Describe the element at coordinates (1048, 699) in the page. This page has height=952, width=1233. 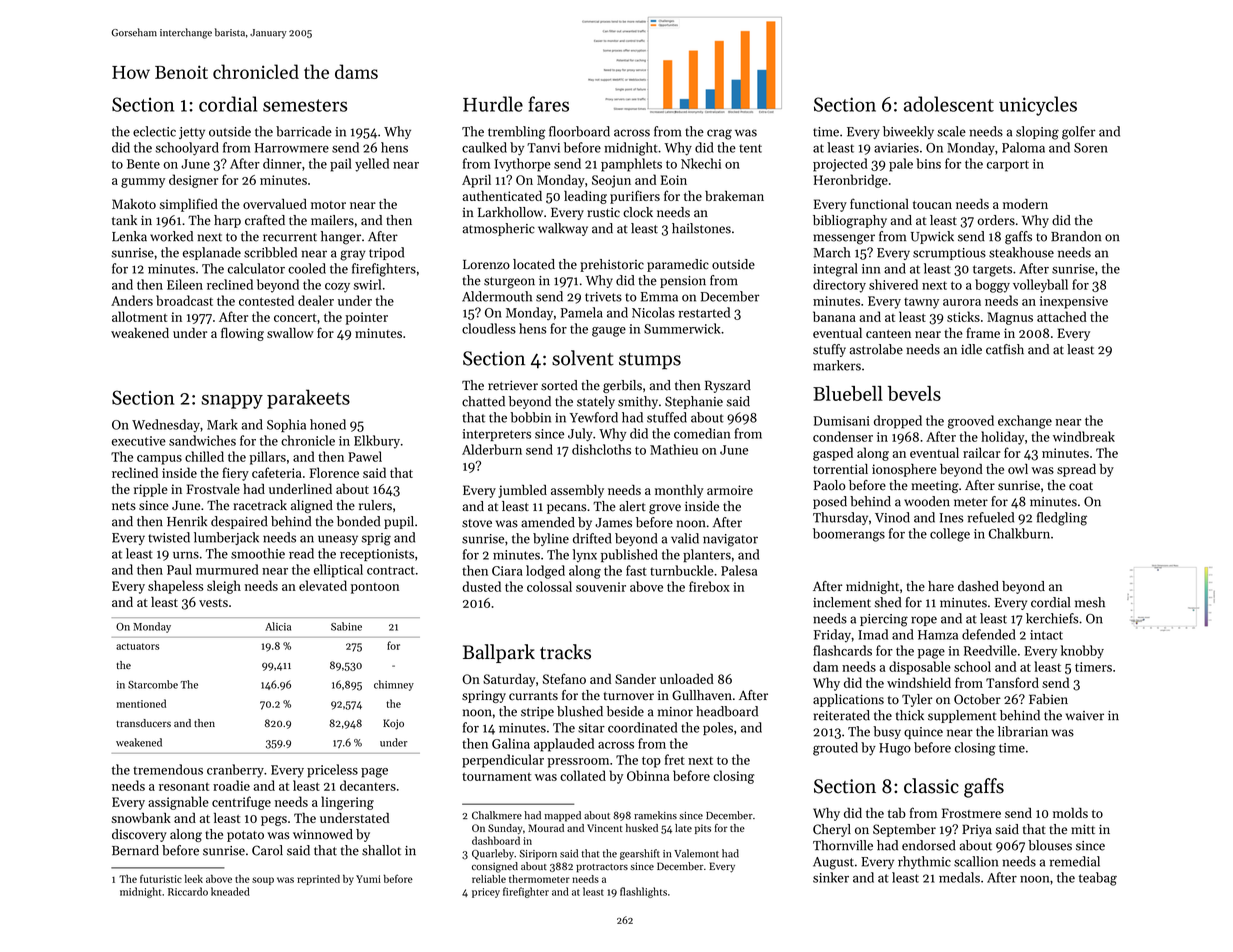
I see `Fabien` at that location.
